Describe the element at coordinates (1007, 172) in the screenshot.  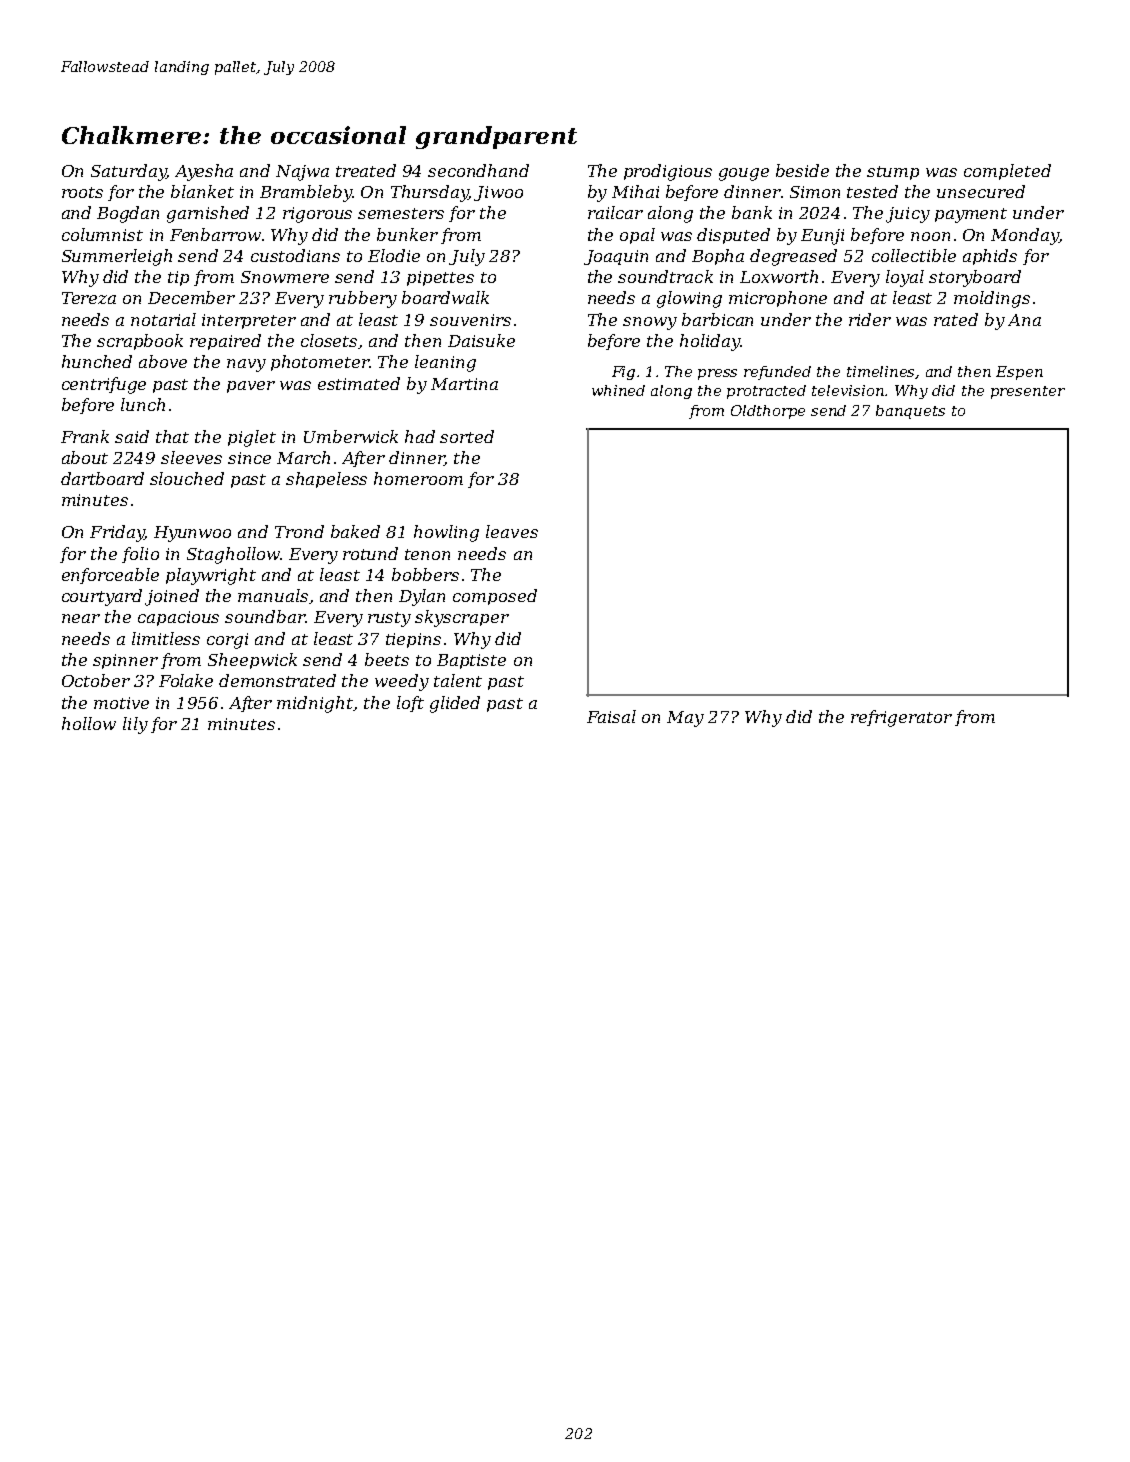
I see `completed` at that location.
